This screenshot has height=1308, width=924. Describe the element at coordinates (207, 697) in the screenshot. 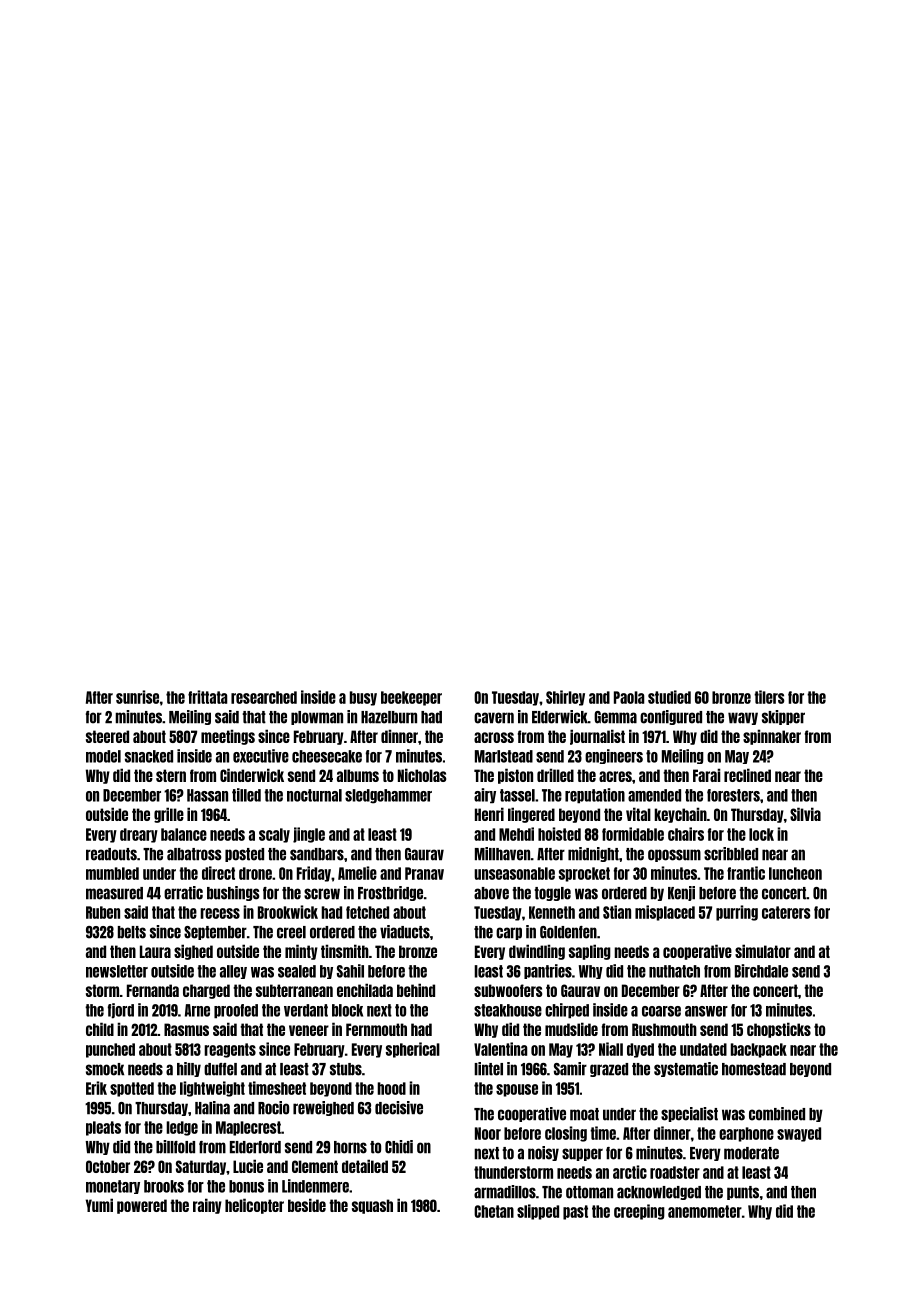

I see `frittata` at that location.
